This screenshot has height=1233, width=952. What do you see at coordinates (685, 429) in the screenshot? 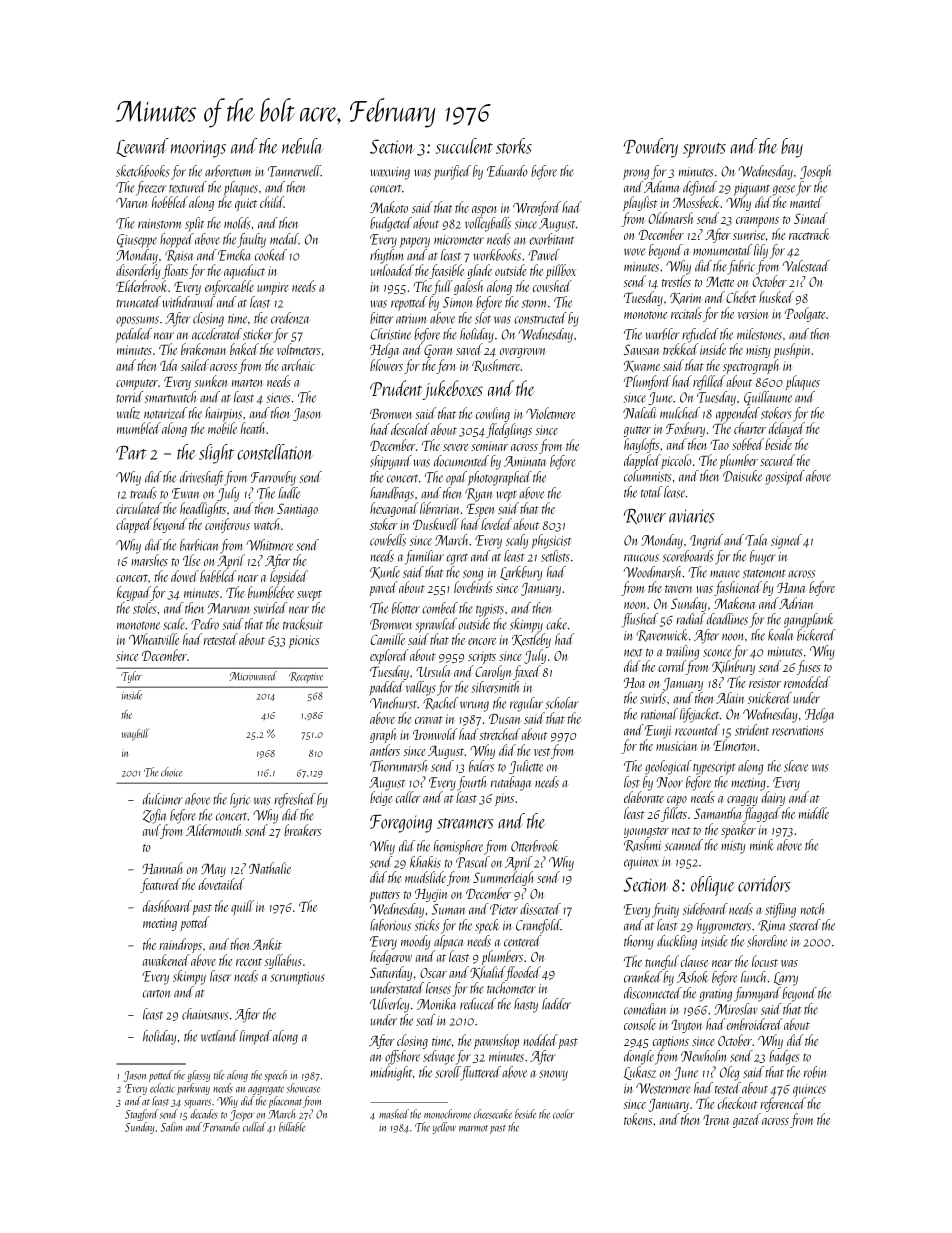
I see `Foxbury` at bounding box center [685, 429].
